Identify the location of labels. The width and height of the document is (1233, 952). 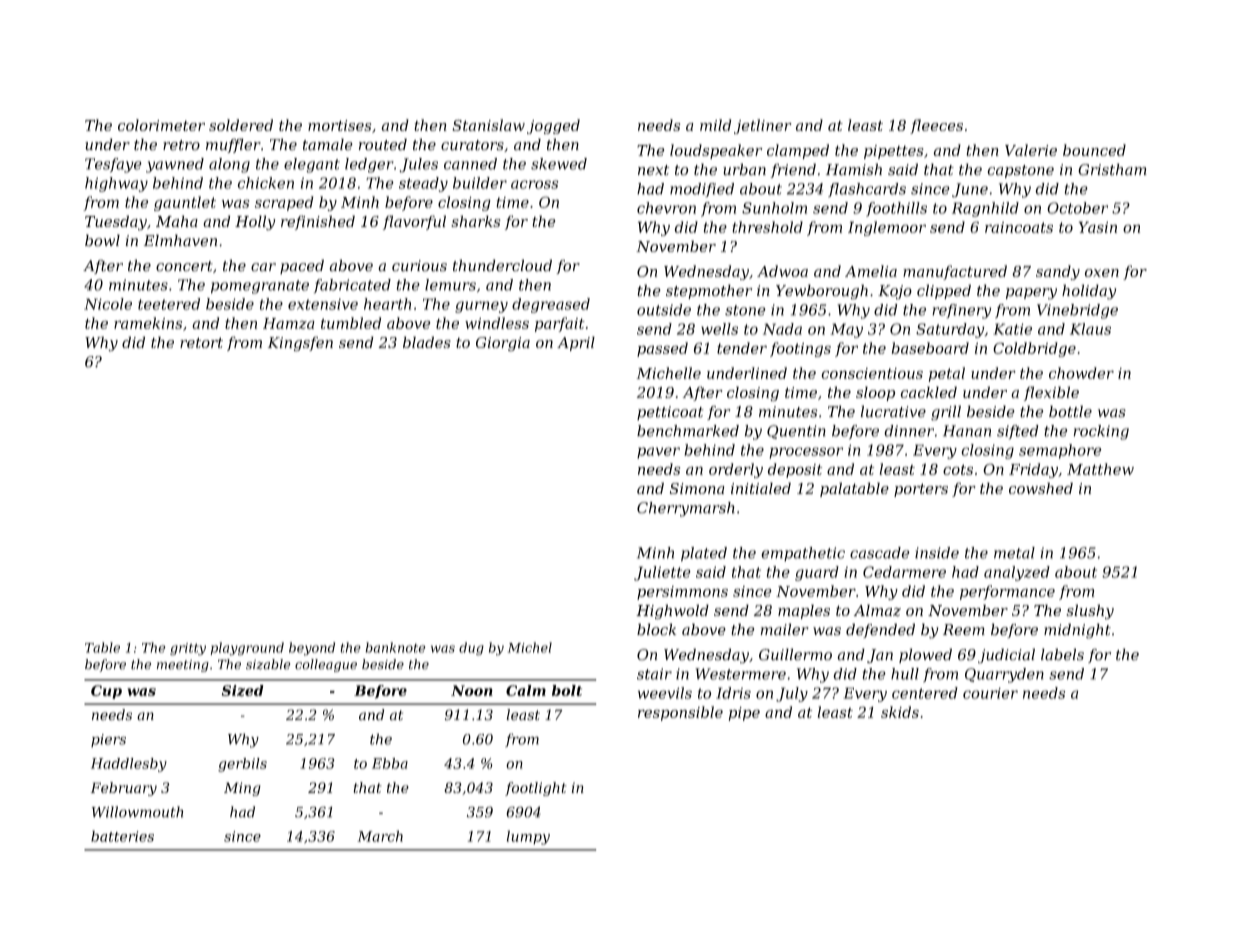
(1062, 654).
